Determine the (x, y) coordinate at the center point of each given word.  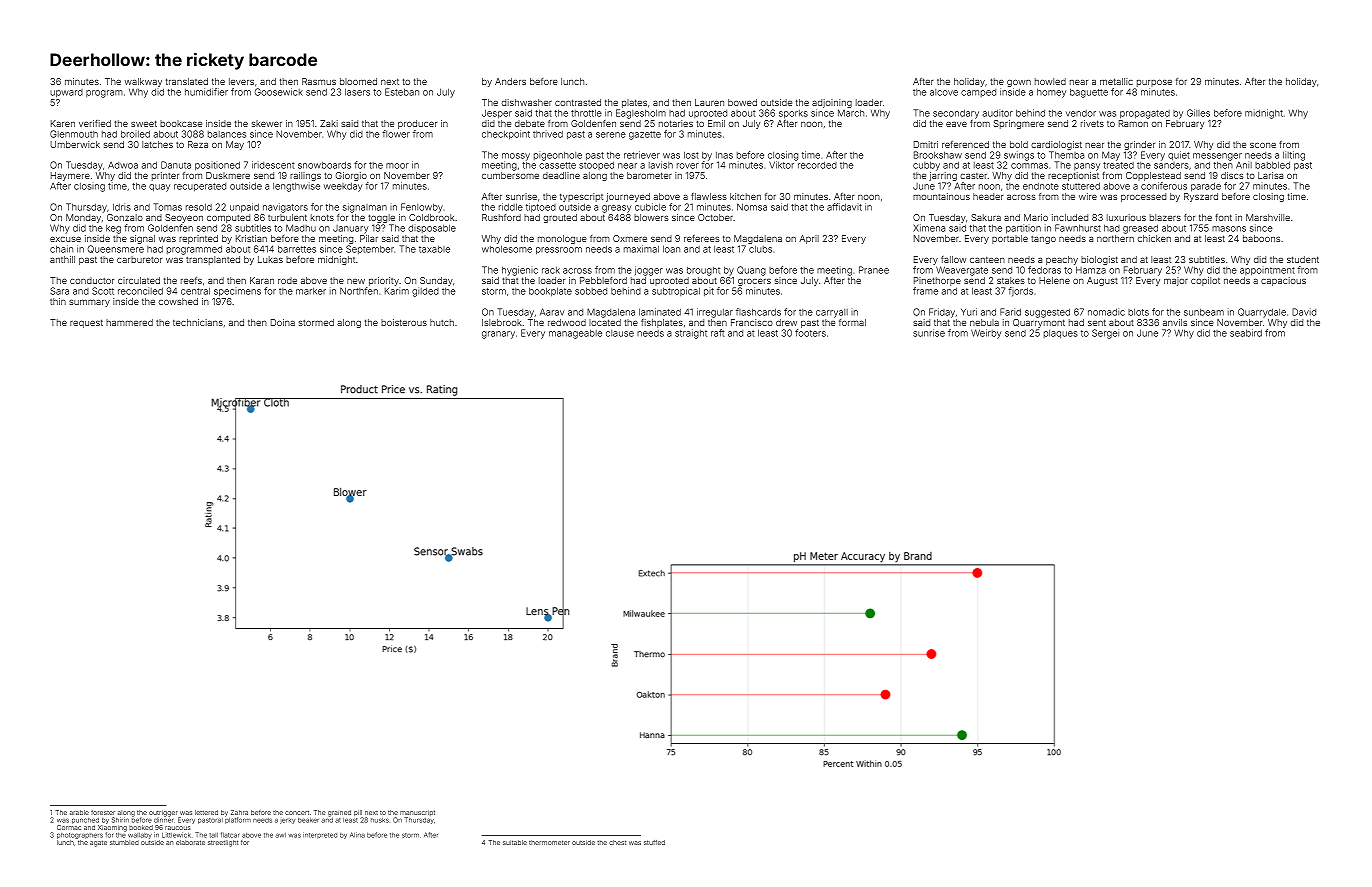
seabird (1246, 333)
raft (717, 333)
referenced (965, 144)
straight (691, 334)
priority (384, 281)
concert (297, 812)
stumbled (124, 842)
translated (187, 81)
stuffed (654, 842)
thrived (548, 134)
